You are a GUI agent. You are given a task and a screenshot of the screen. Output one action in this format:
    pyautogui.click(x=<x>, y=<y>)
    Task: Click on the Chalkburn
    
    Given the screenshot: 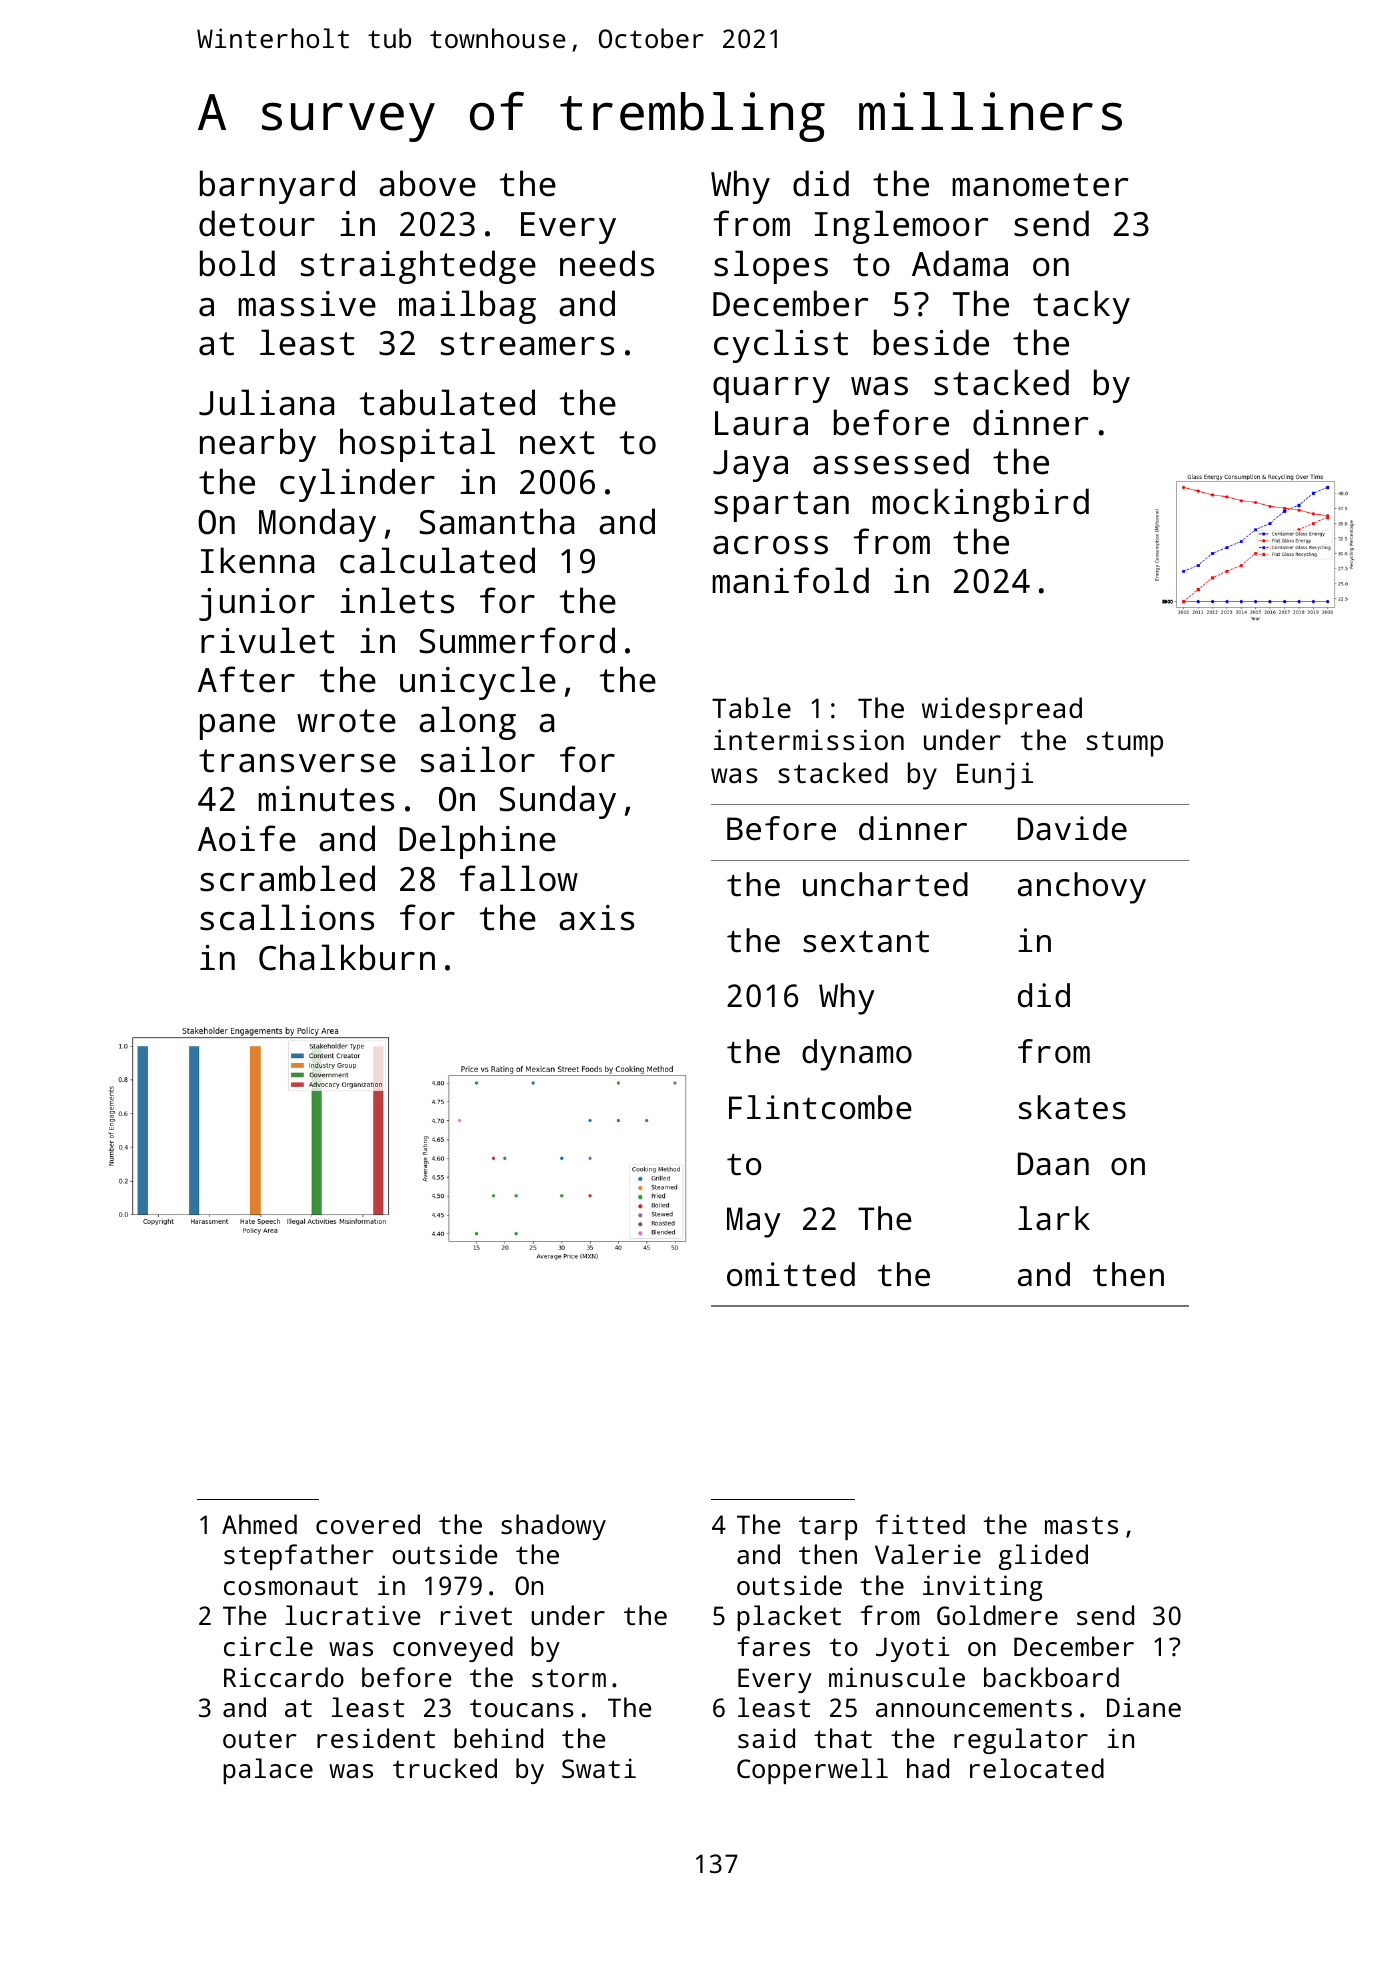 What is the action you would take?
    pyautogui.click(x=347, y=957)
